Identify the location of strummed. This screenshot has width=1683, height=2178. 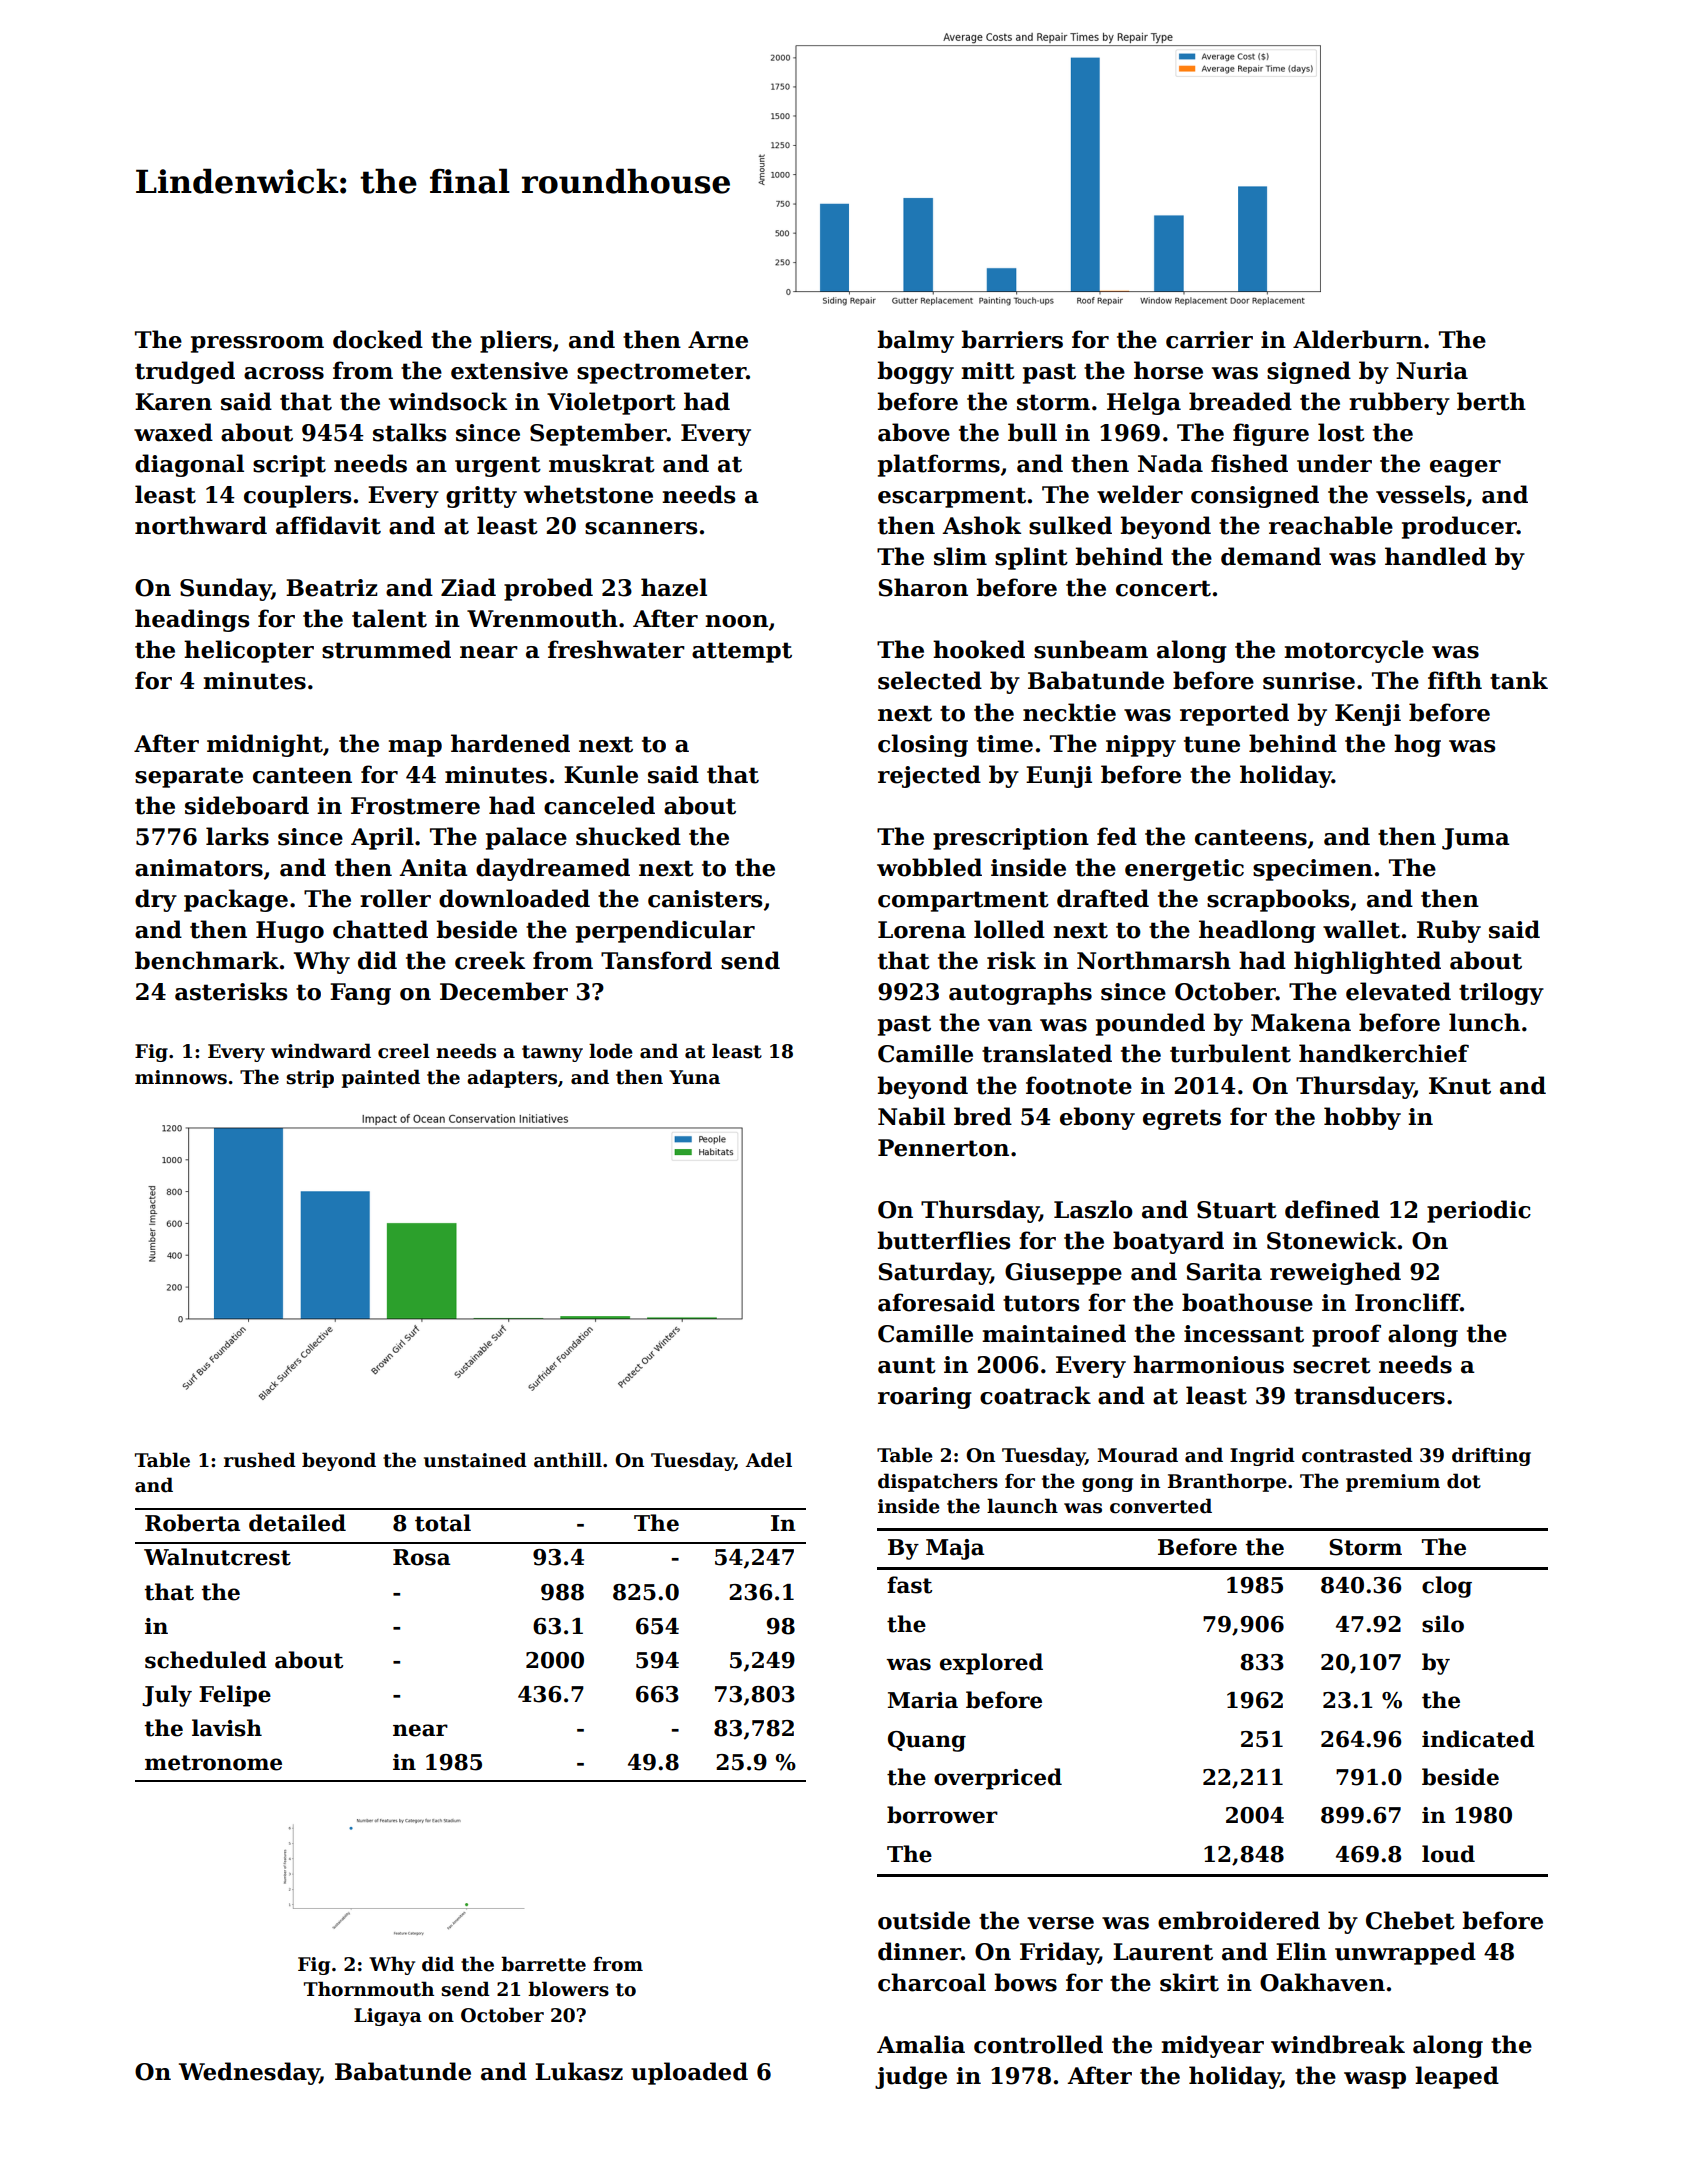
(386, 649).
